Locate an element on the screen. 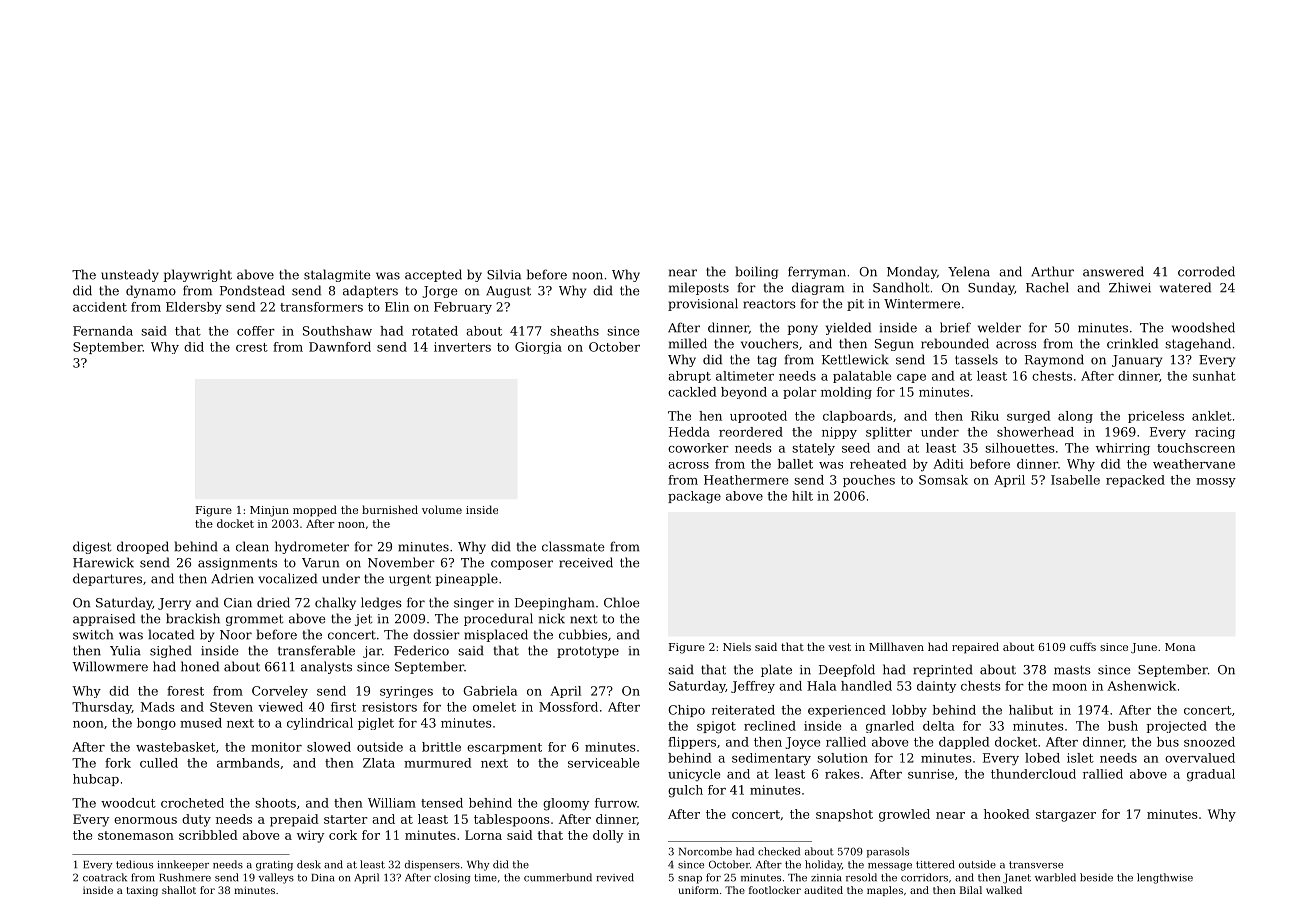  walked is located at coordinates (1004, 890).
